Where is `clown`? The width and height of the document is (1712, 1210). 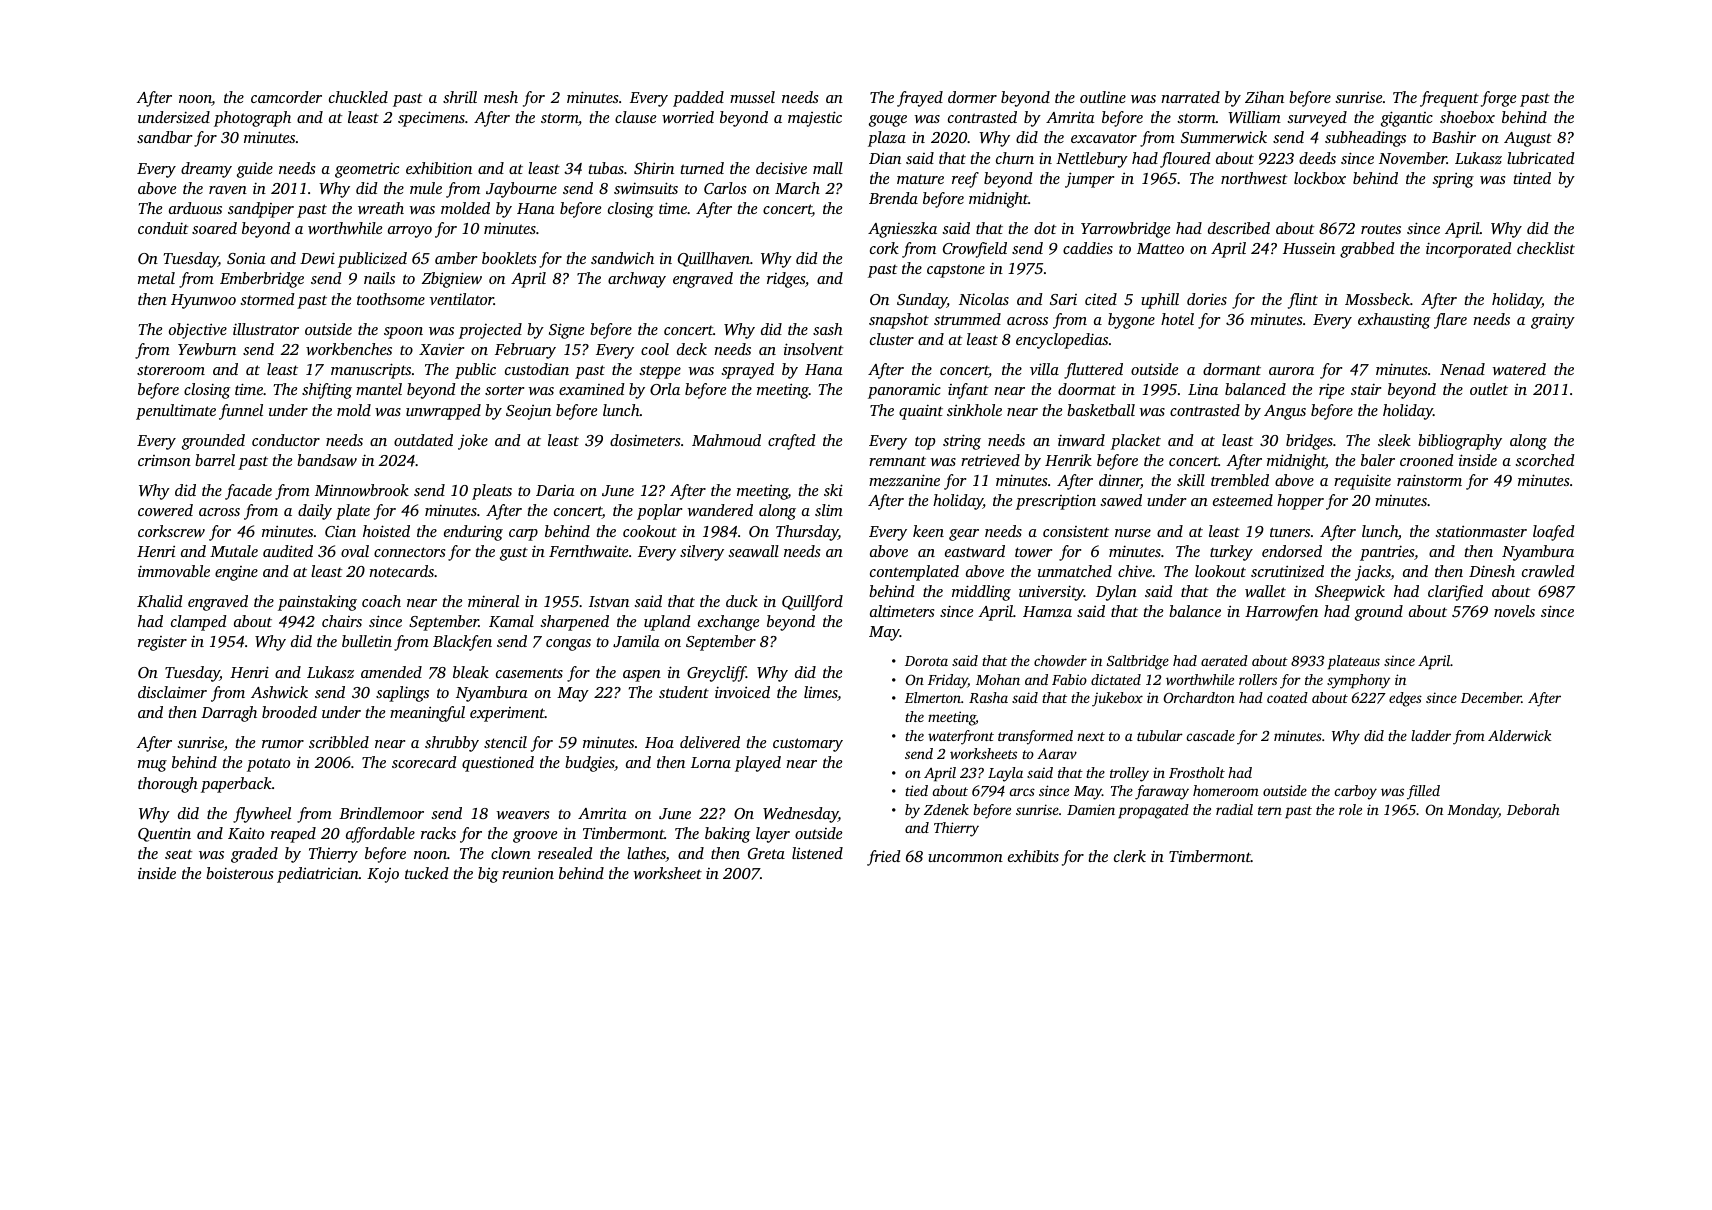
clown is located at coordinates (511, 853).
